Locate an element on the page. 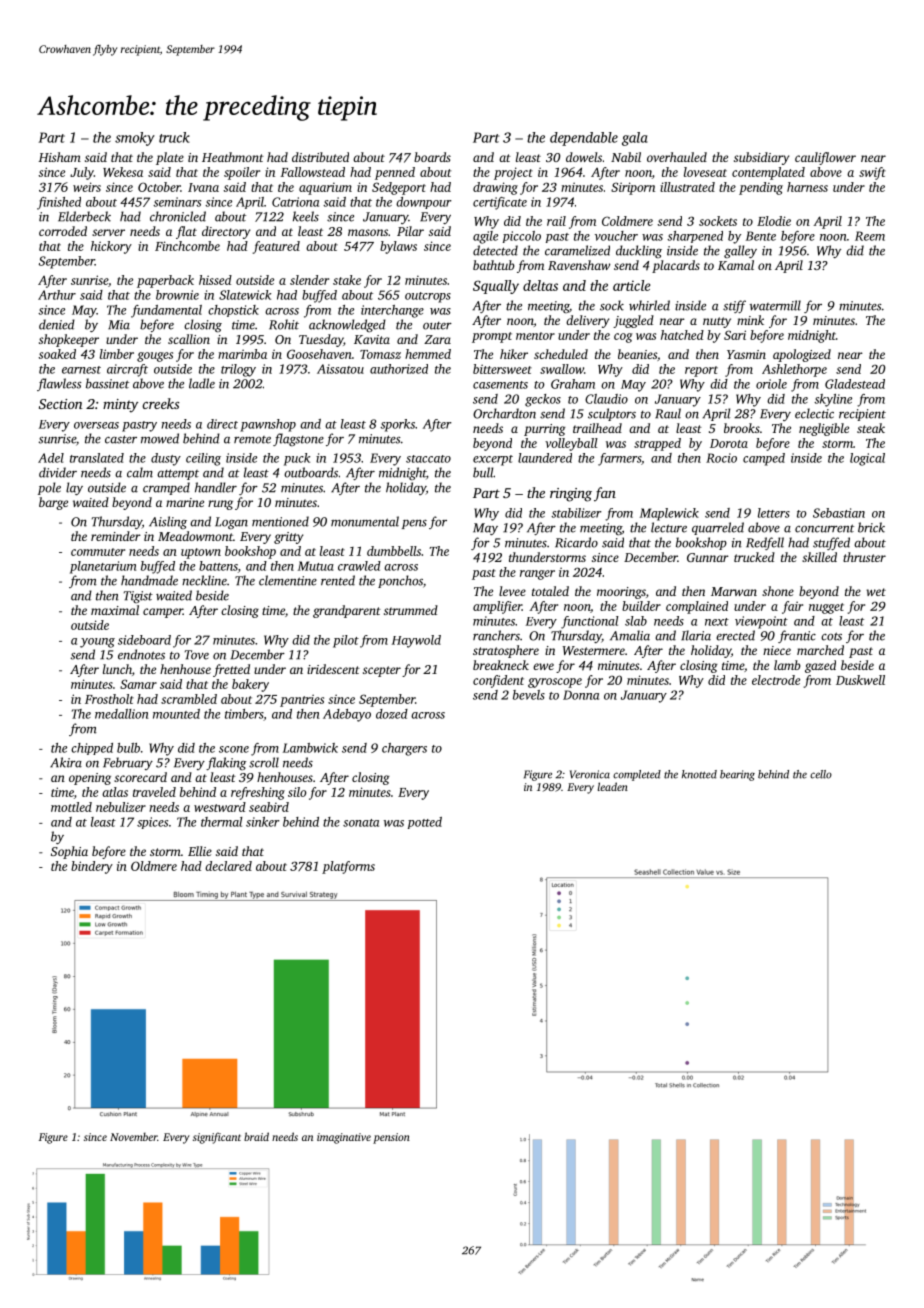 This page has height=1308, width=924. outer is located at coordinates (437, 326).
